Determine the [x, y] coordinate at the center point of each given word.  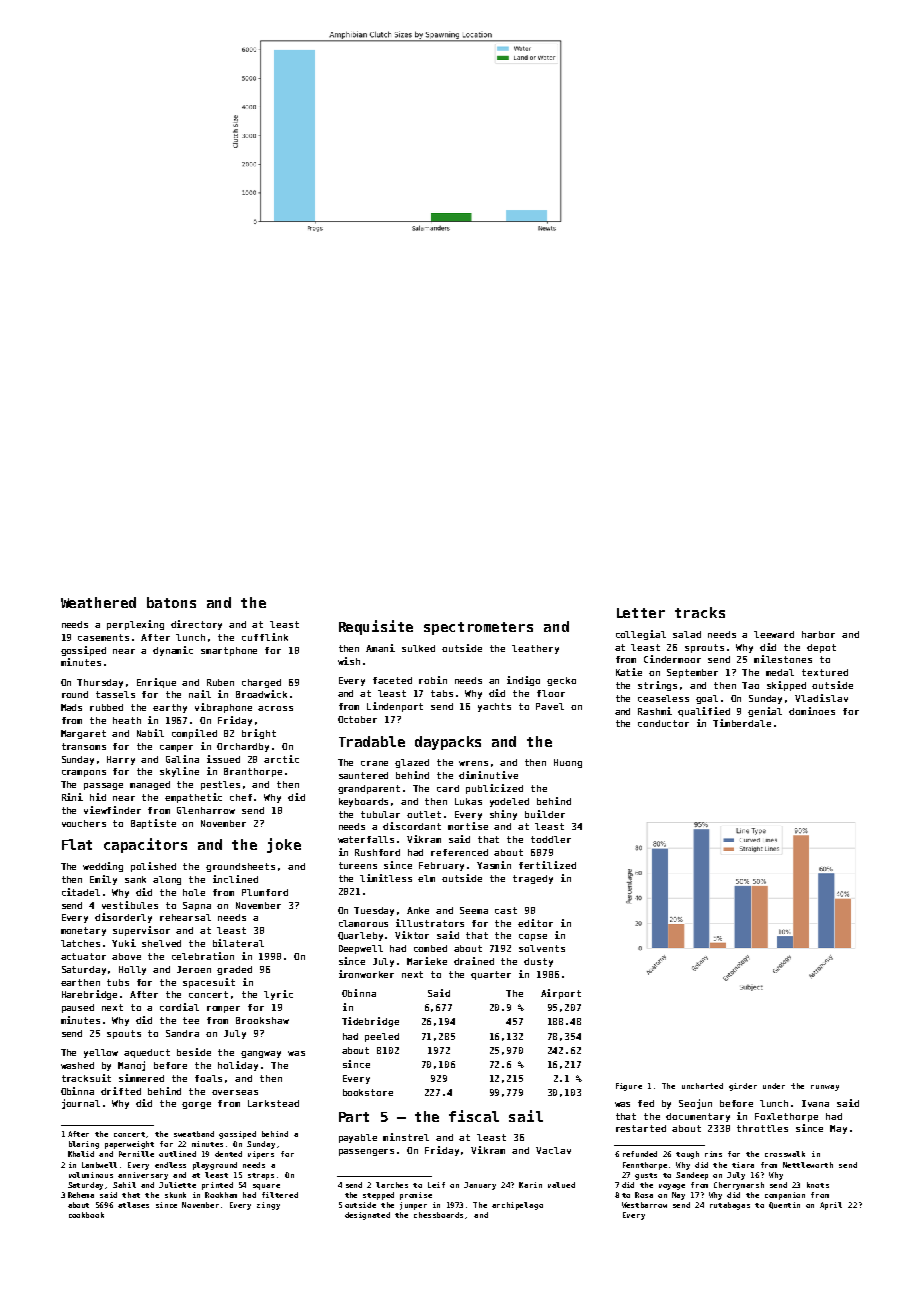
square [266, 1187]
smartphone [229, 651]
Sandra [182, 1033]
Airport [561, 994]
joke [284, 845]
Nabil [150, 733]
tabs [442, 693]
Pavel [550, 706]
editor [535, 923]
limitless [386, 878]
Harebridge [89, 995]
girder [743, 1087]
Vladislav [821, 698]
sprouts [704, 648]
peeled [382, 1037]
